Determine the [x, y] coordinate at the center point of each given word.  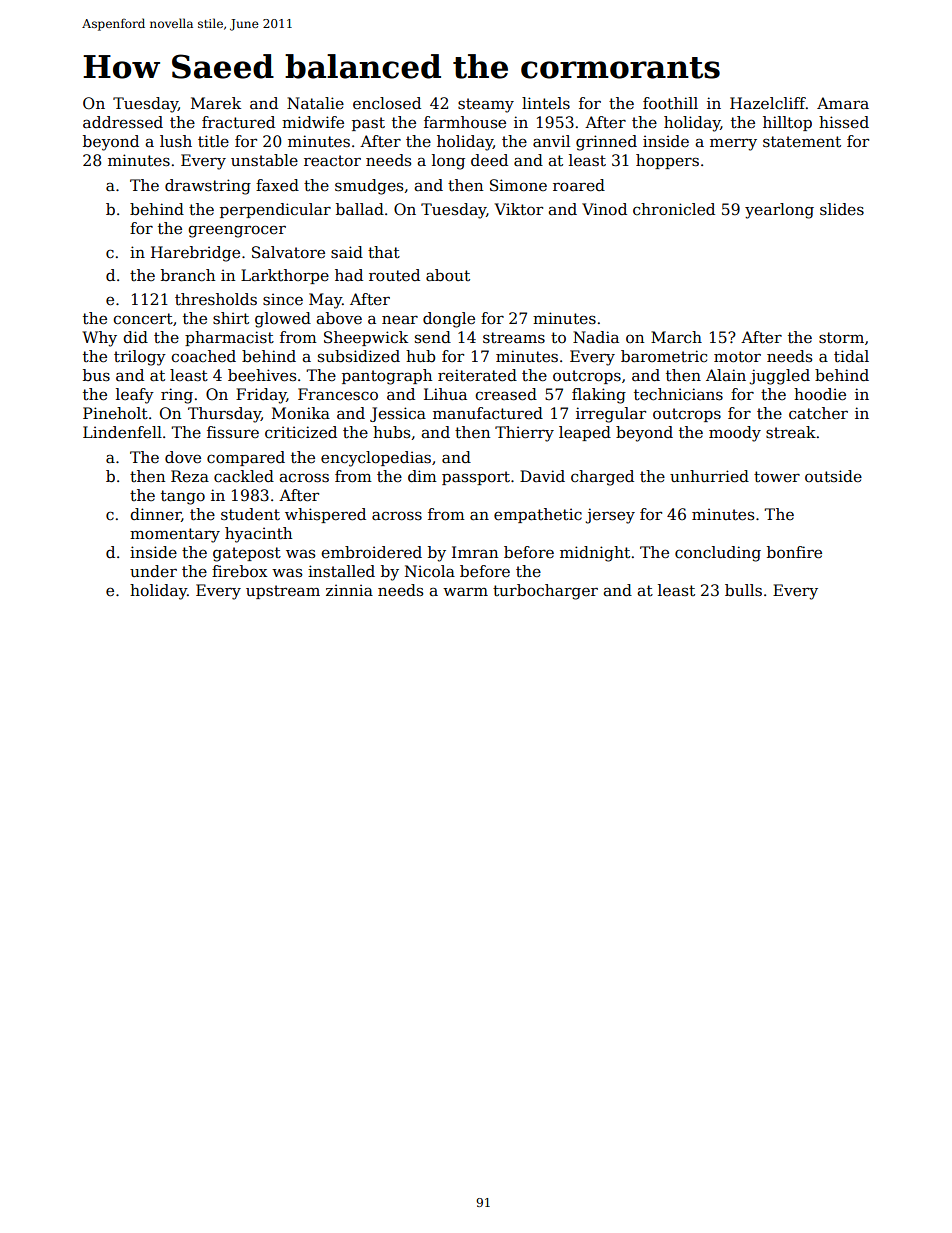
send [433, 337]
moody [735, 434]
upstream [283, 592]
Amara [843, 103]
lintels [546, 103]
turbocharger [545, 592]
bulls [743, 590]
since [283, 299]
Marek [216, 103]
